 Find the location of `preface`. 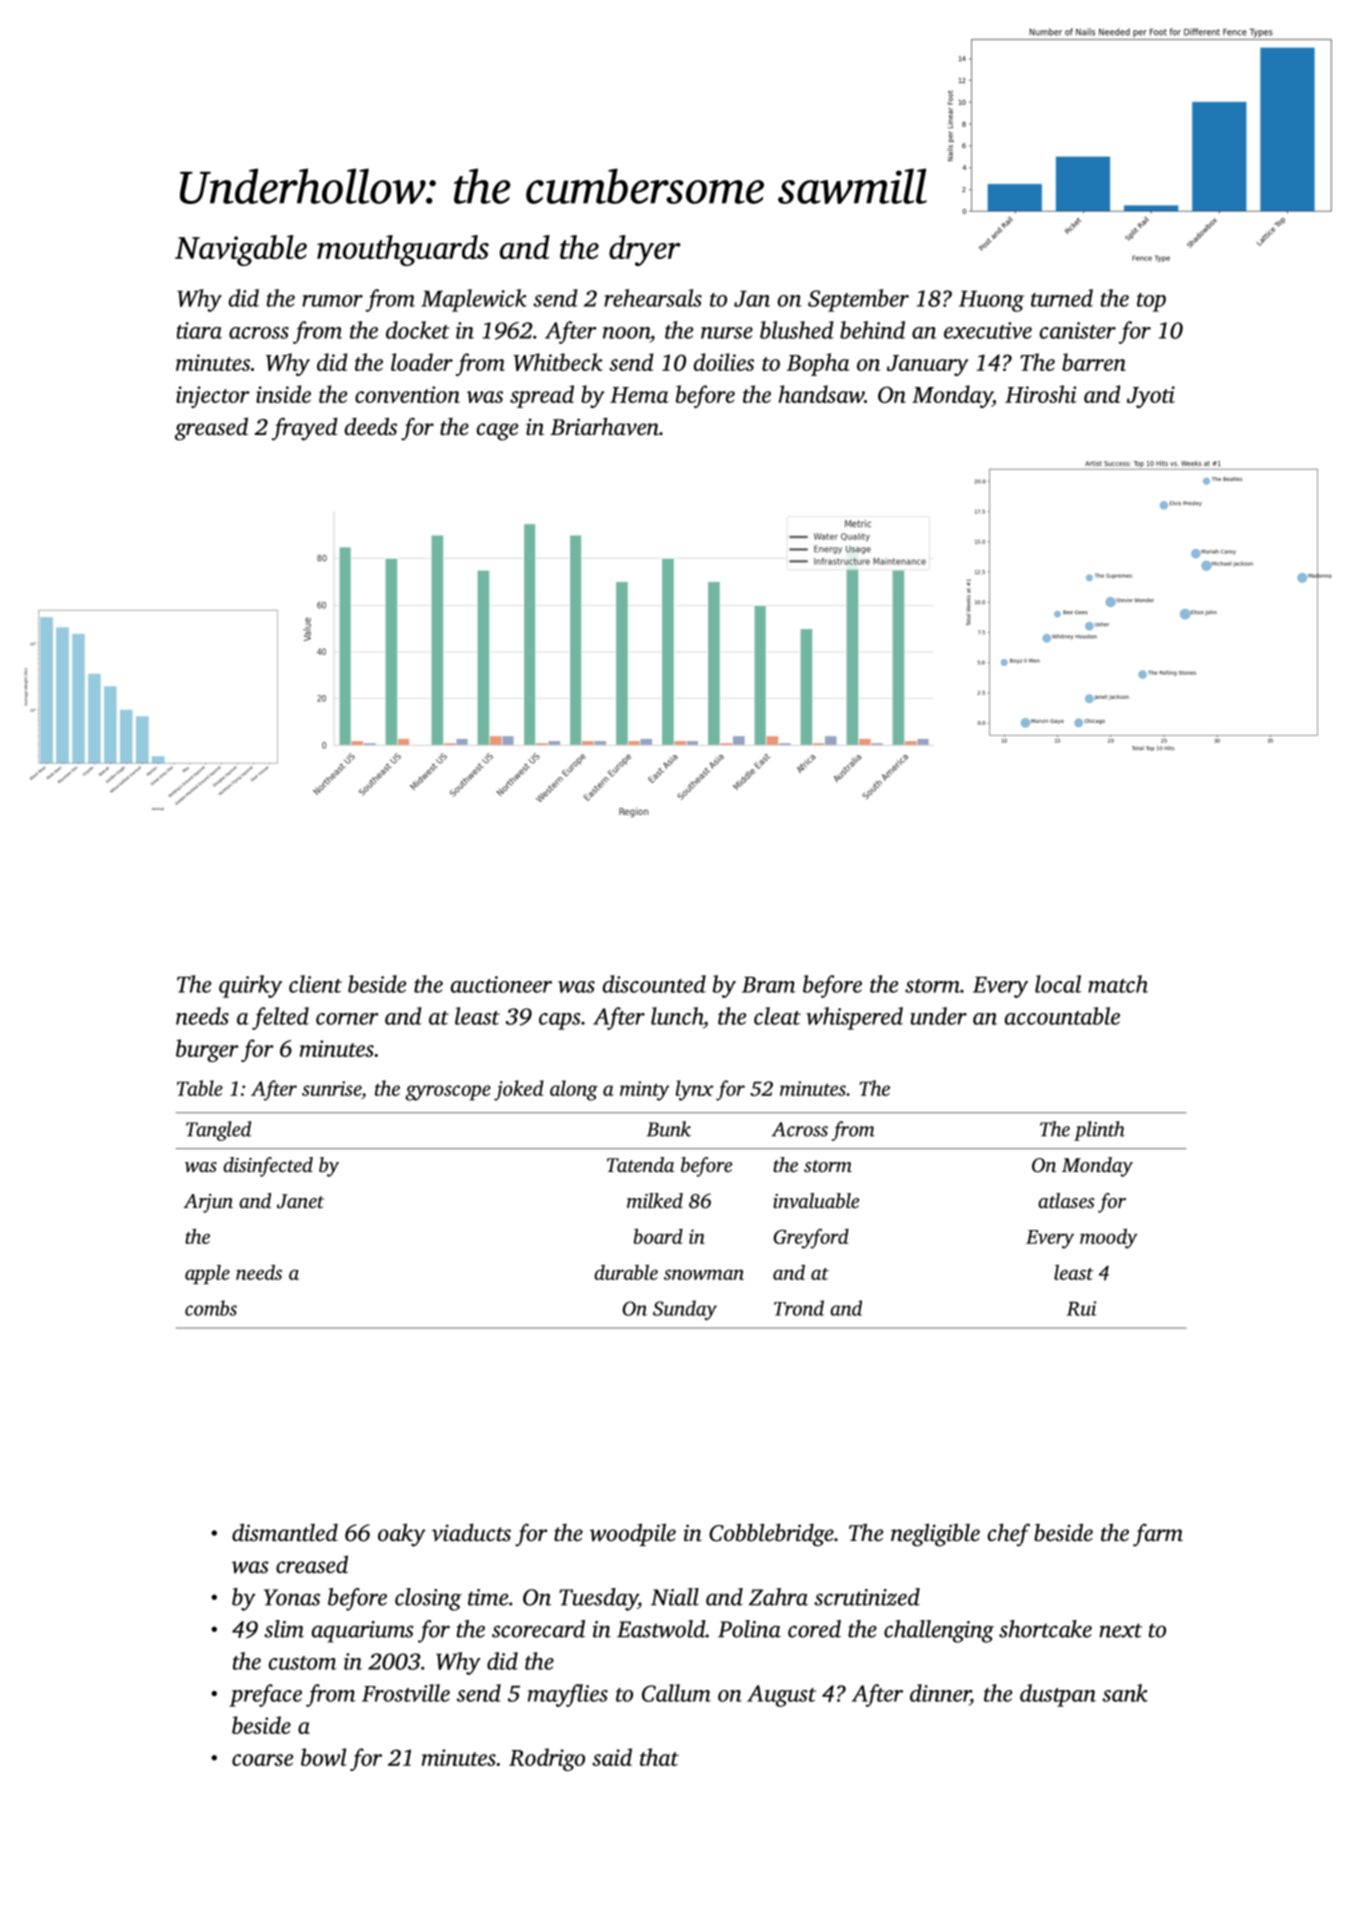

preface is located at coordinates (265, 1695).
